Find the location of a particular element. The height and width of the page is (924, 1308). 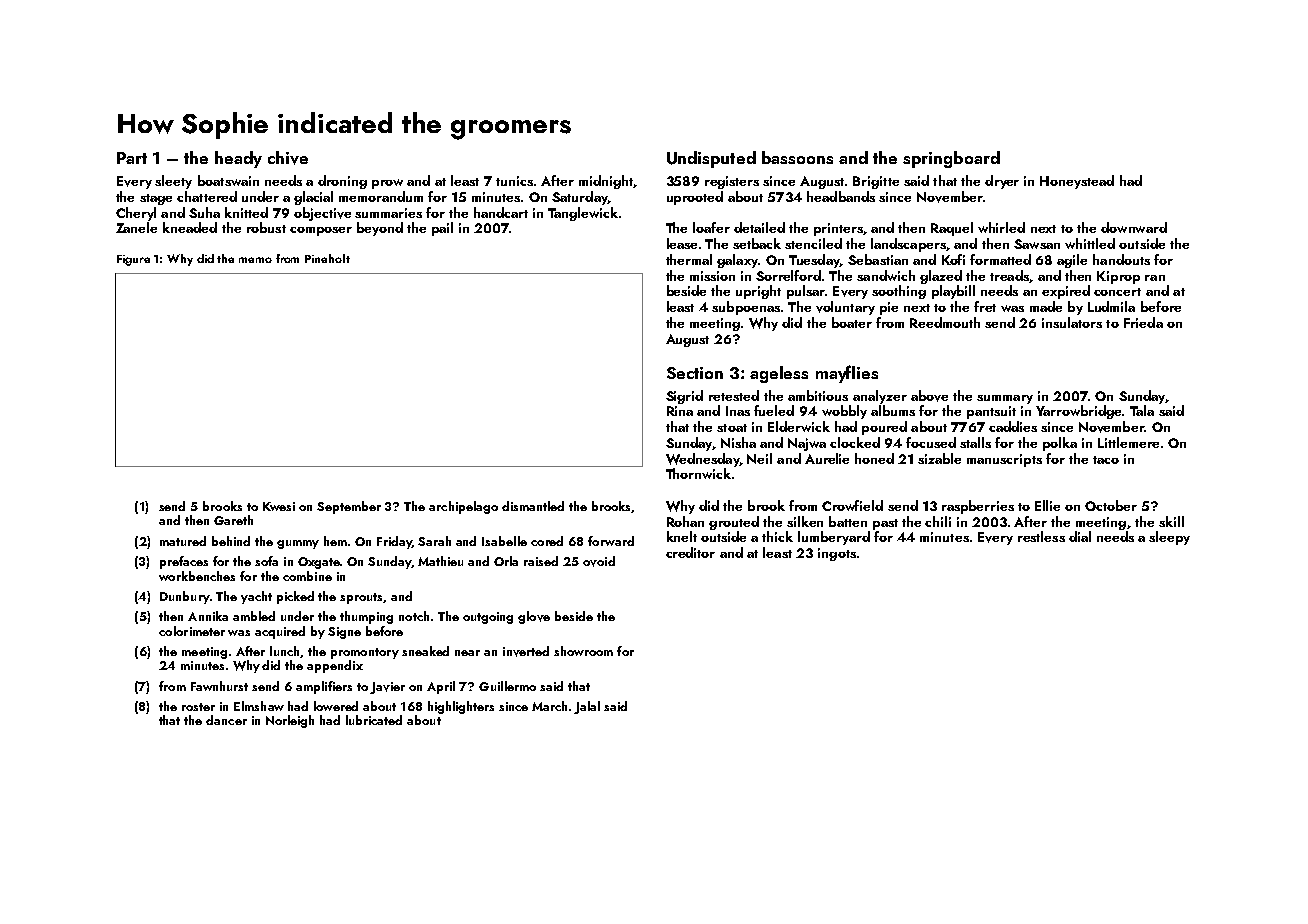

Raquel is located at coordinates (952, 229).
